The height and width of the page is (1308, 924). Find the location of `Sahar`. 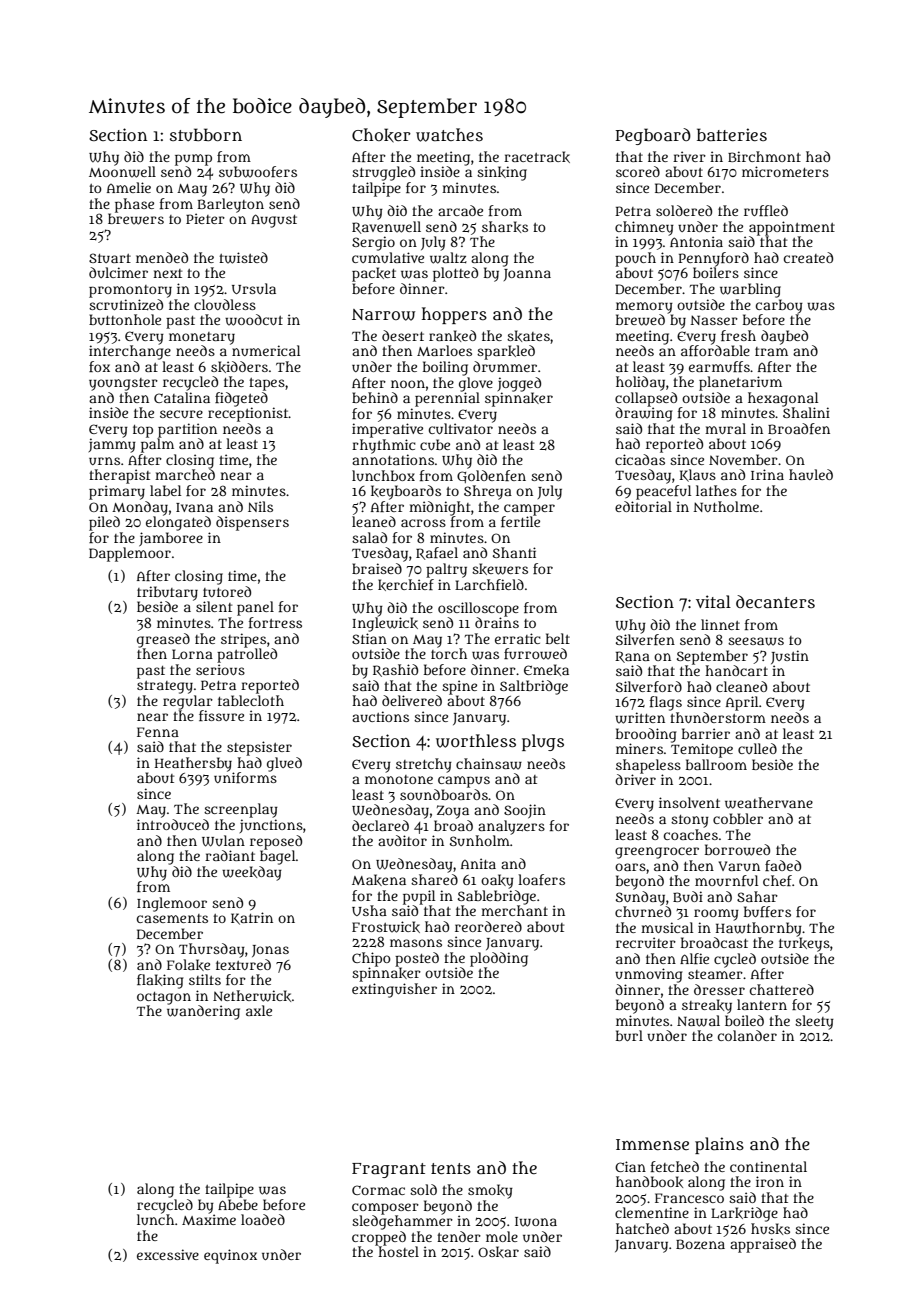

Sahar is located at coordinates (757, 896).
